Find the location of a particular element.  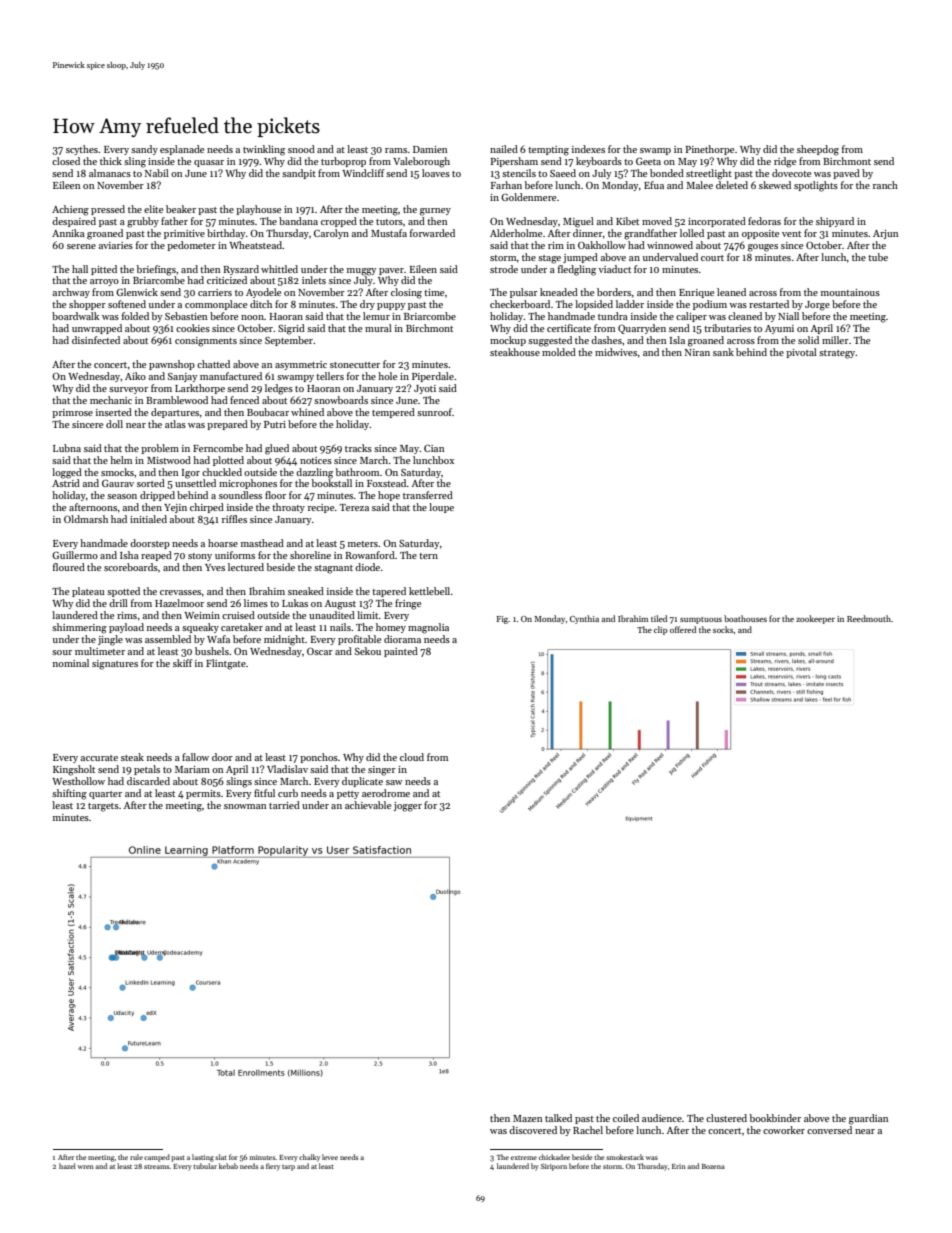

Kingsholt is located at coordinates (74, 770).
